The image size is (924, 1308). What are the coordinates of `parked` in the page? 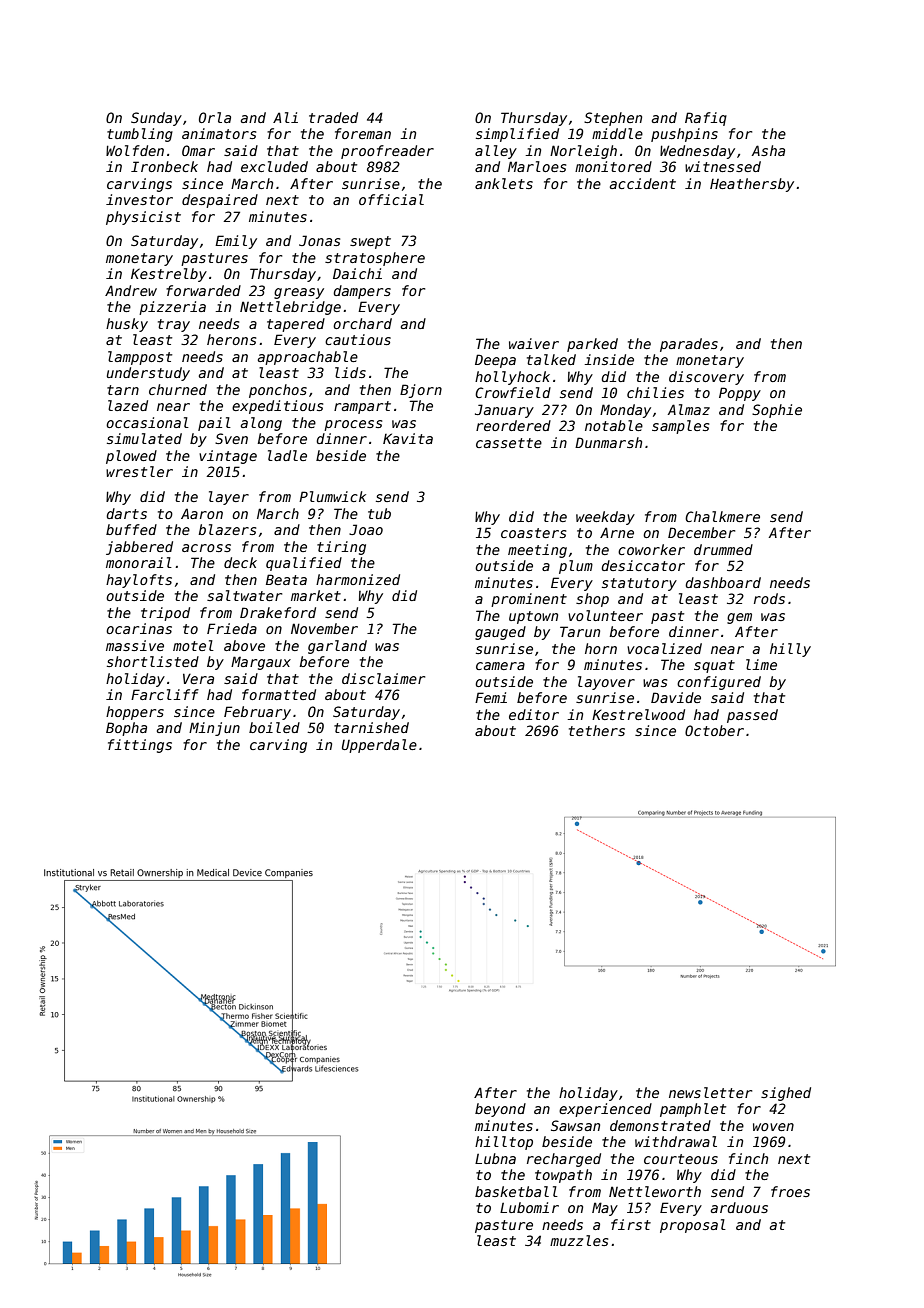 It's located at (592, 345).
